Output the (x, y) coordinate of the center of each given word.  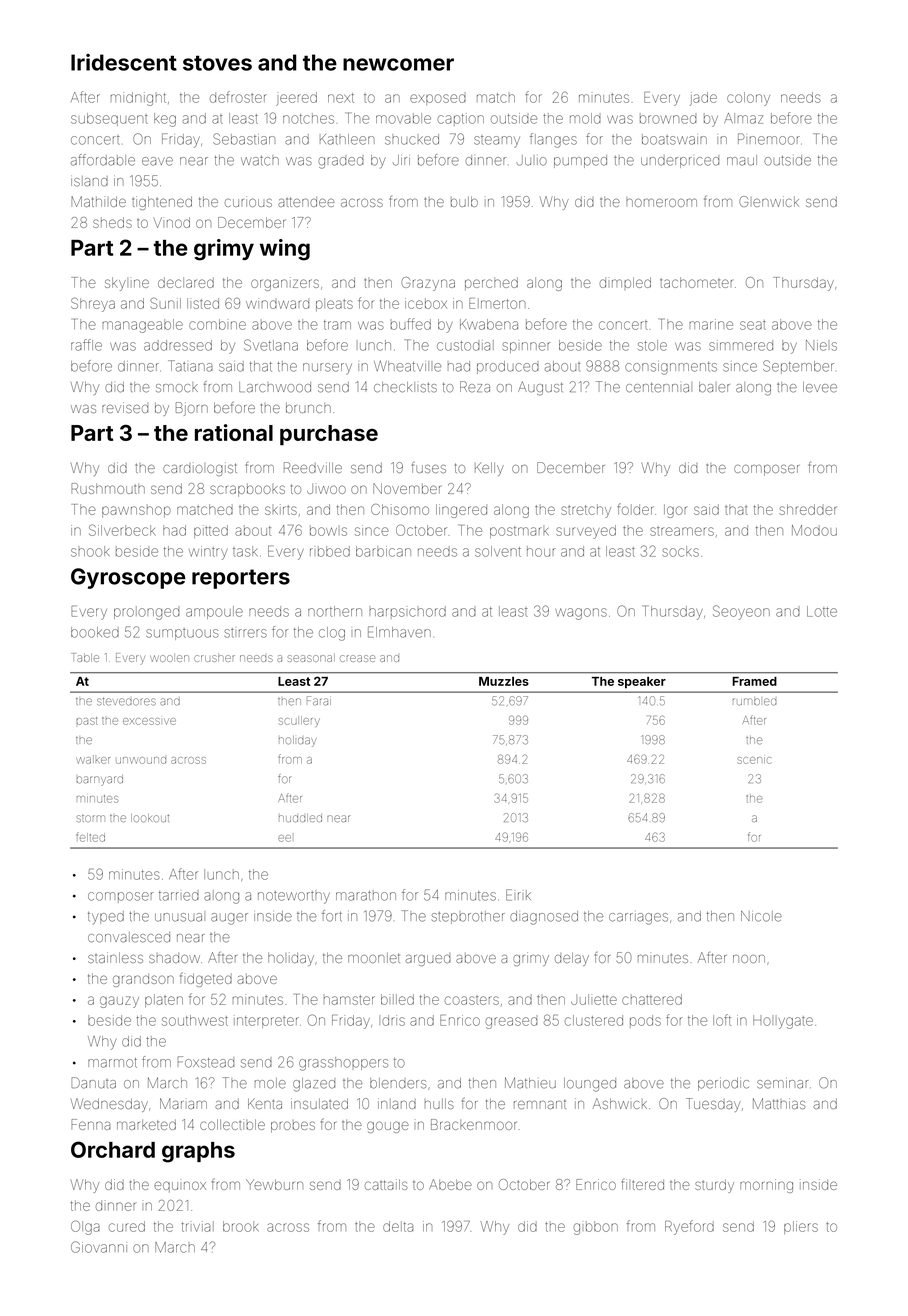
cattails (386, 1184)
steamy (497, 142)
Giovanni (99, 1247)
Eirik (518, 895)
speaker (642, 683)
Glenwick (769, 201)
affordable (103, 160)
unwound (141, 760)
